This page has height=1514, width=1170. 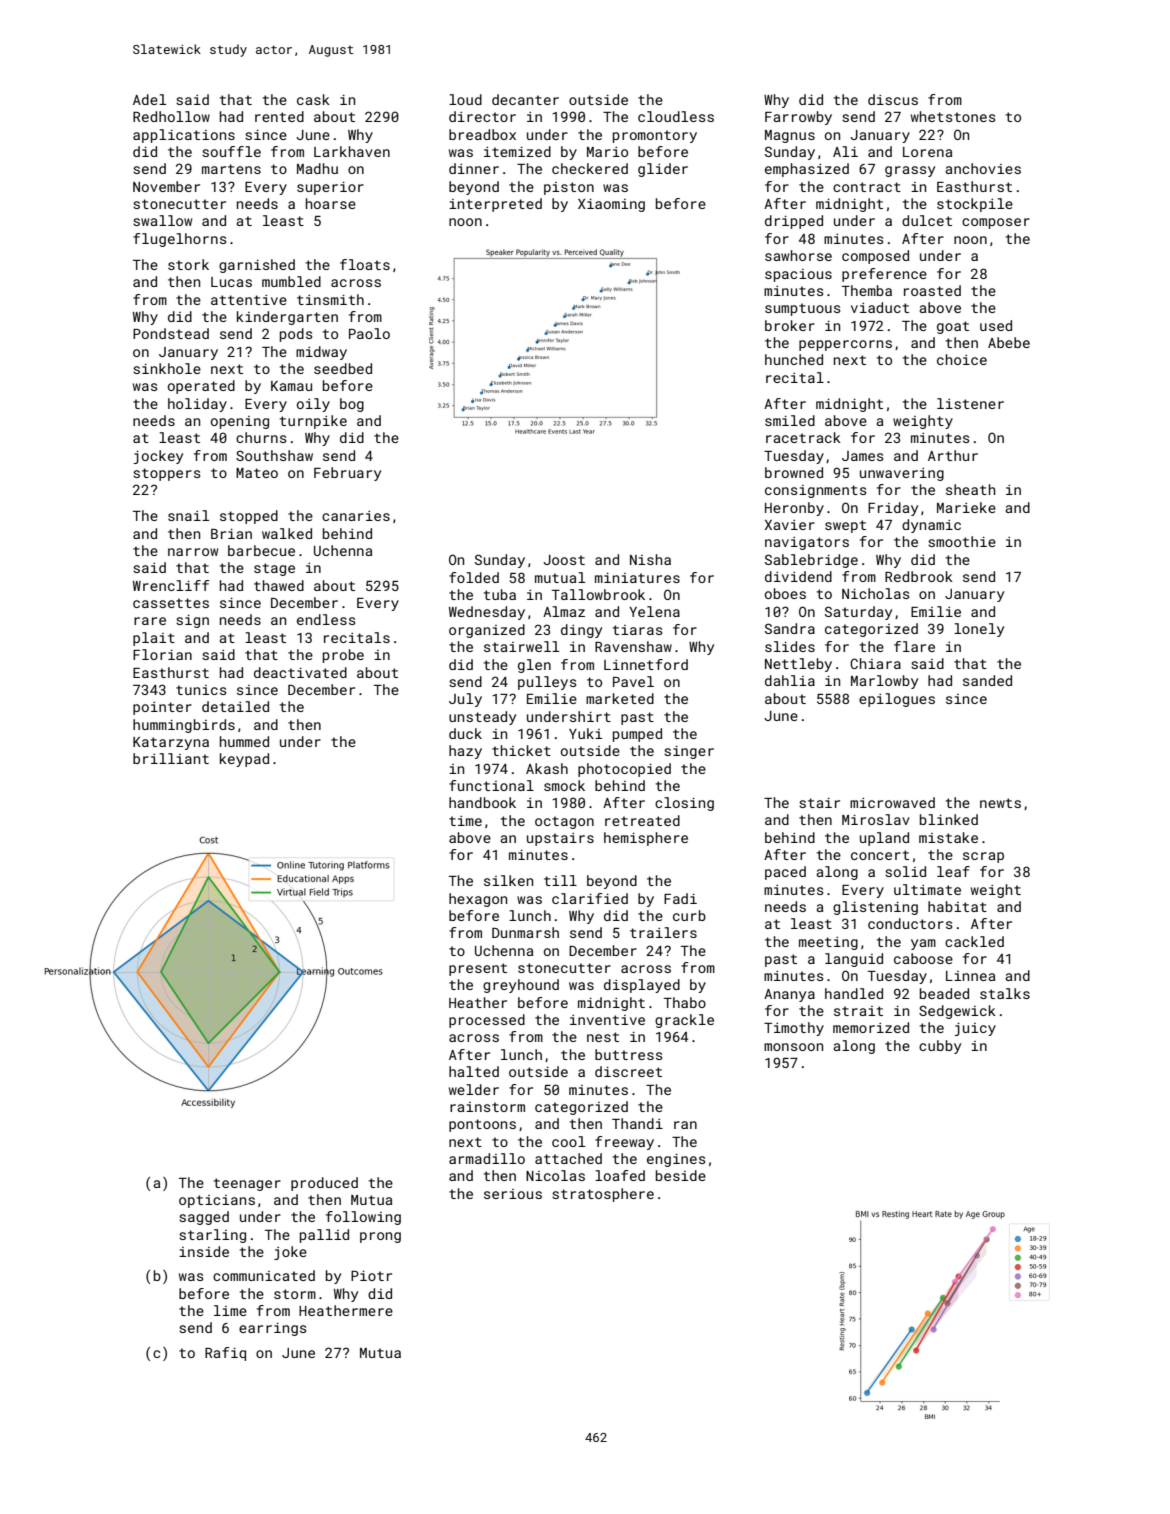 What do you see at coordinates (179, 240) in the page?
I see `flugelhorns` at bounding box center [179, 240].
